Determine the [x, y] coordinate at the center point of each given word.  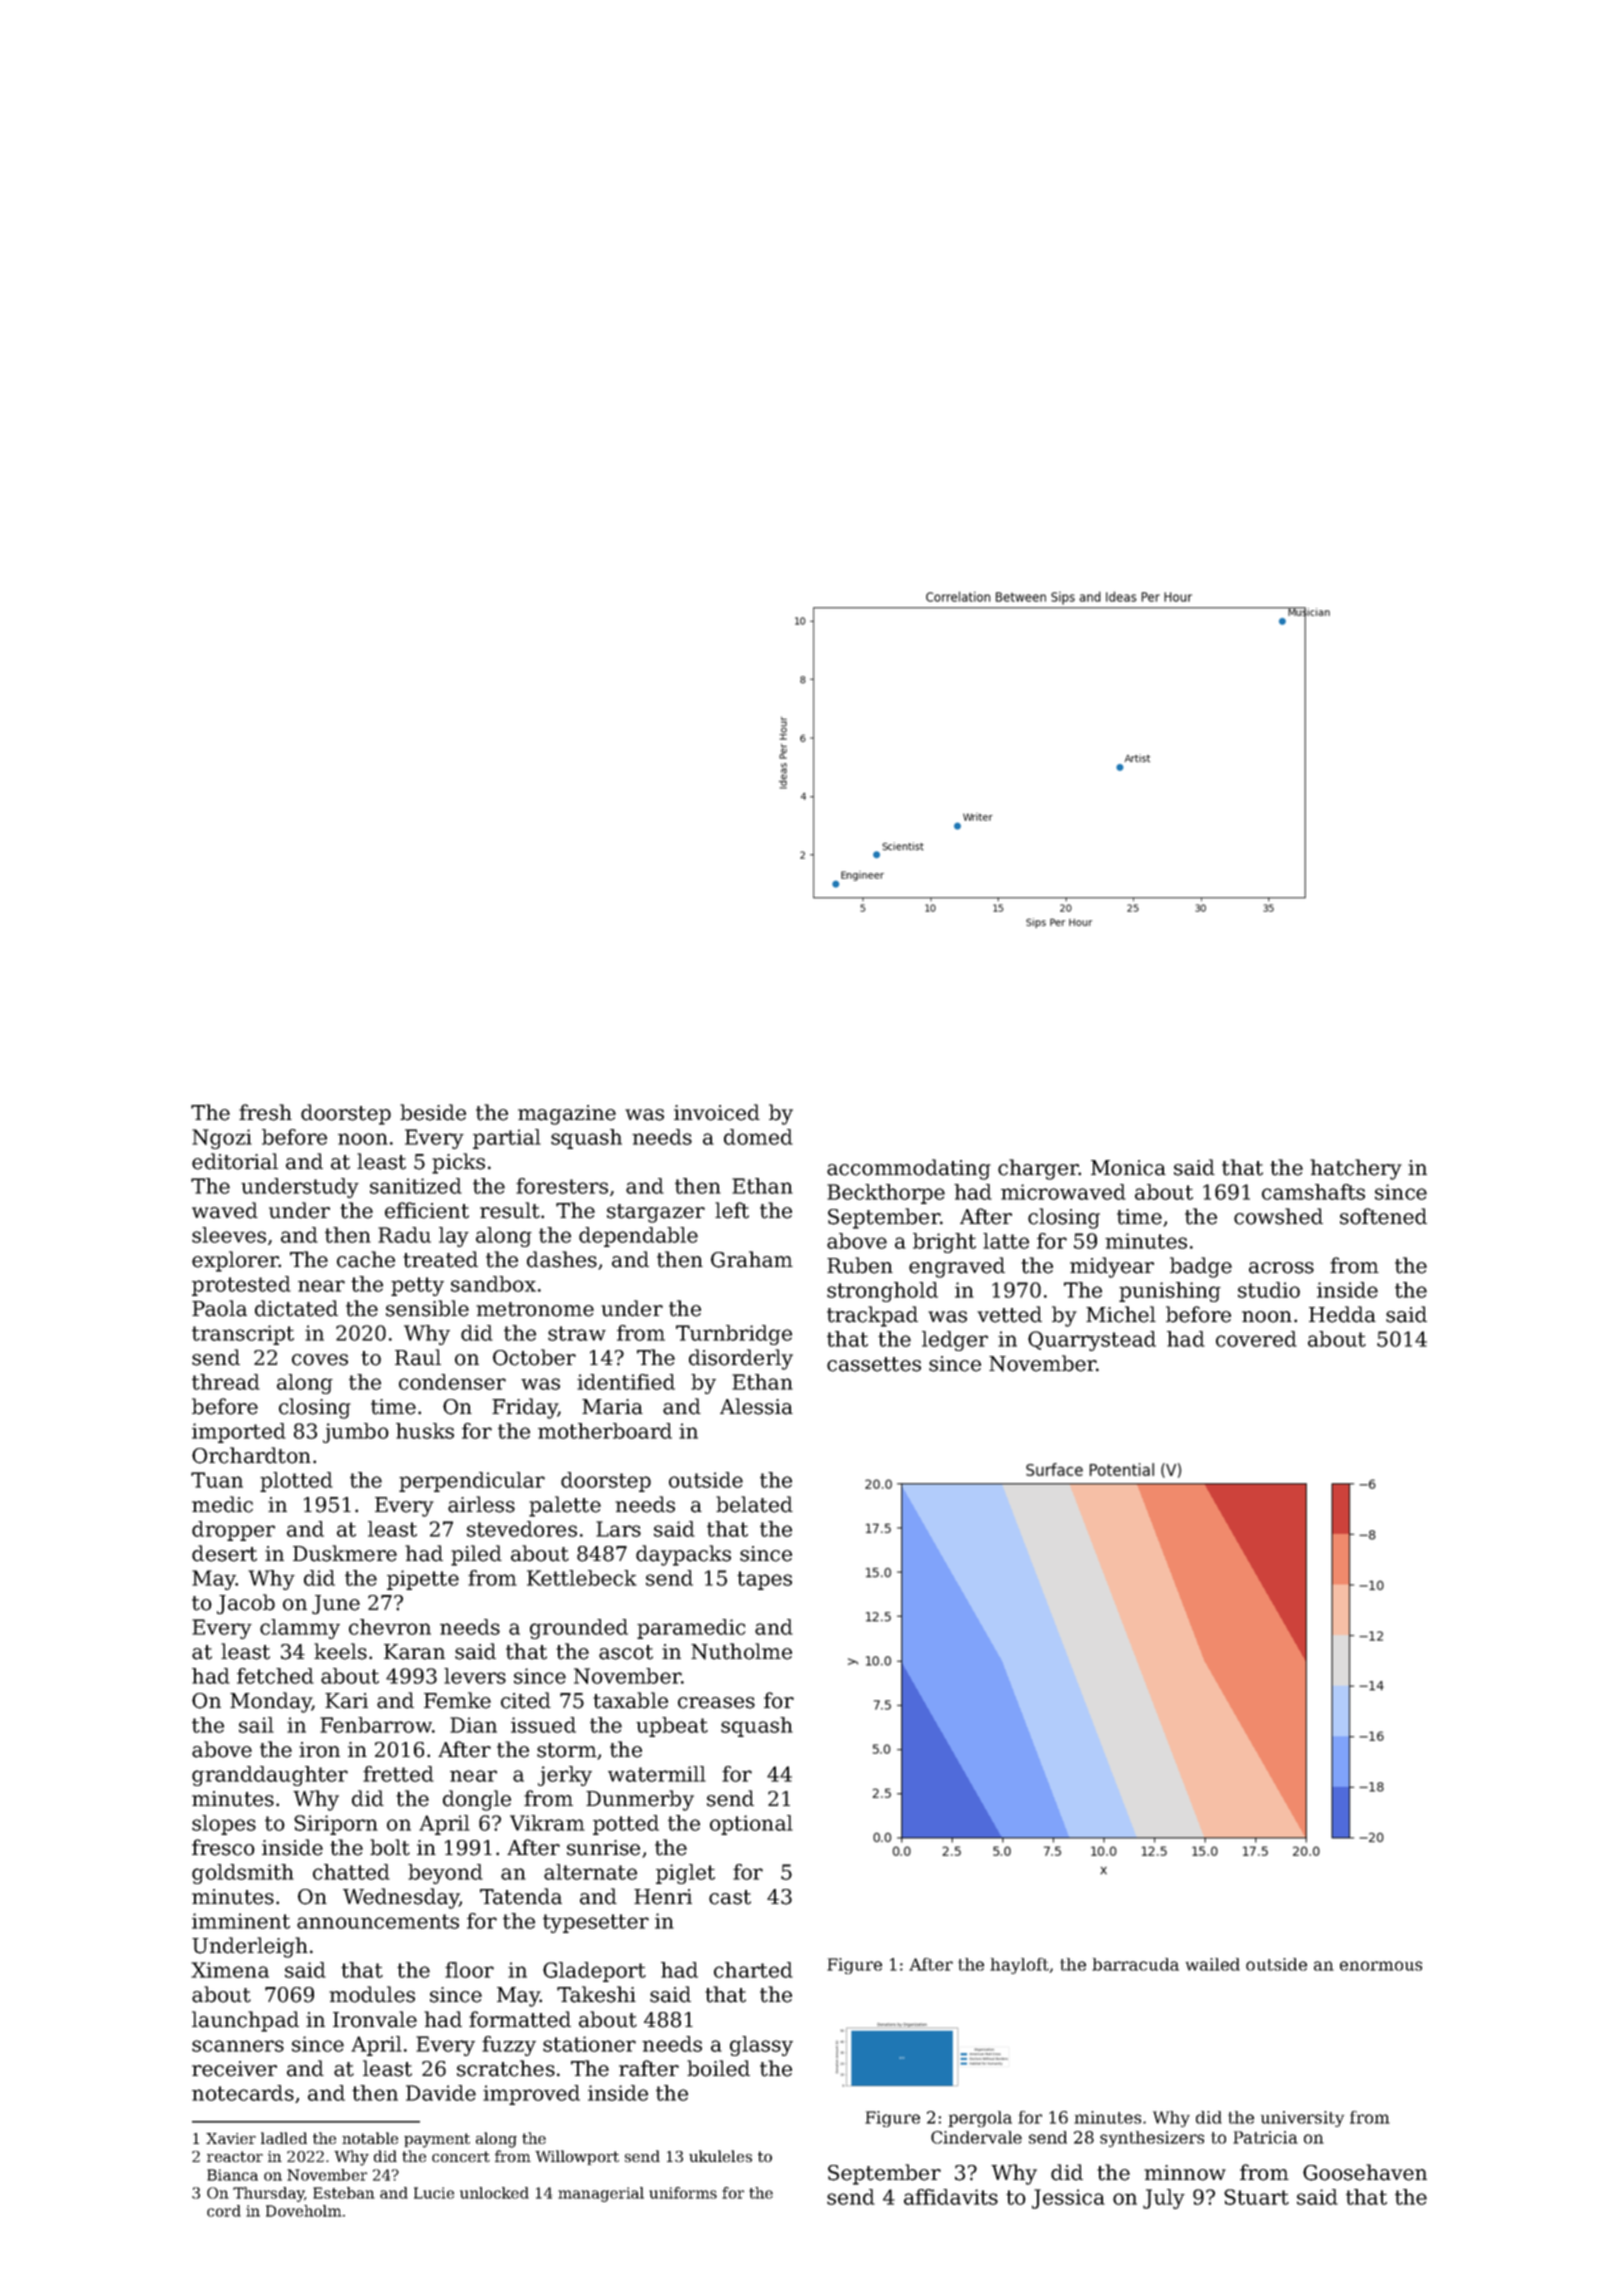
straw [577, 1333]
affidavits [951, 2197]
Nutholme [741, 1651]
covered [1256, 1339]
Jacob [246, 1604]
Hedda [1342, 1314]
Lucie [434, 2193]
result [510, 1210]
